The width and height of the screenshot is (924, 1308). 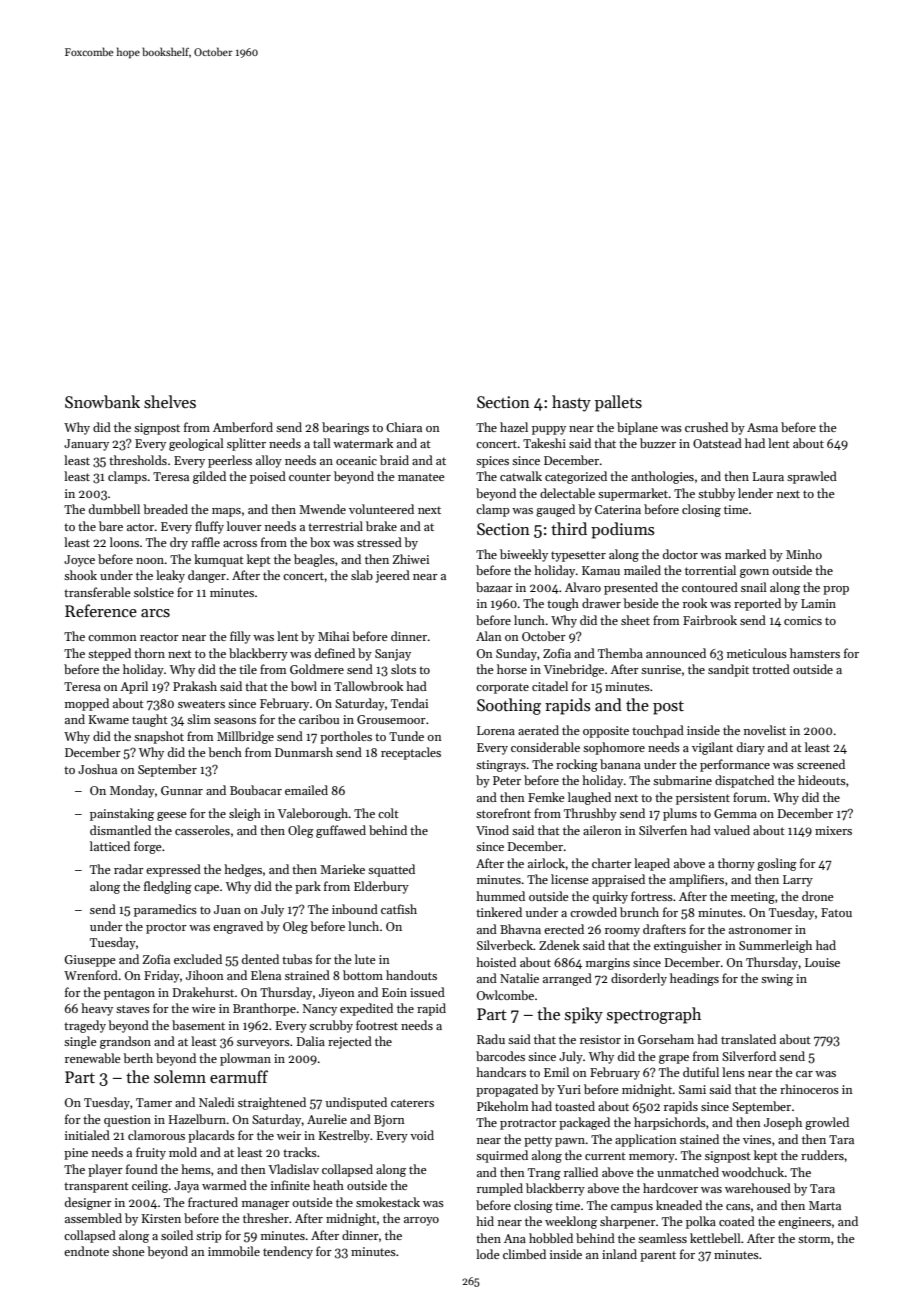 I want to click on tendency, so click(x=288, y=1252).
